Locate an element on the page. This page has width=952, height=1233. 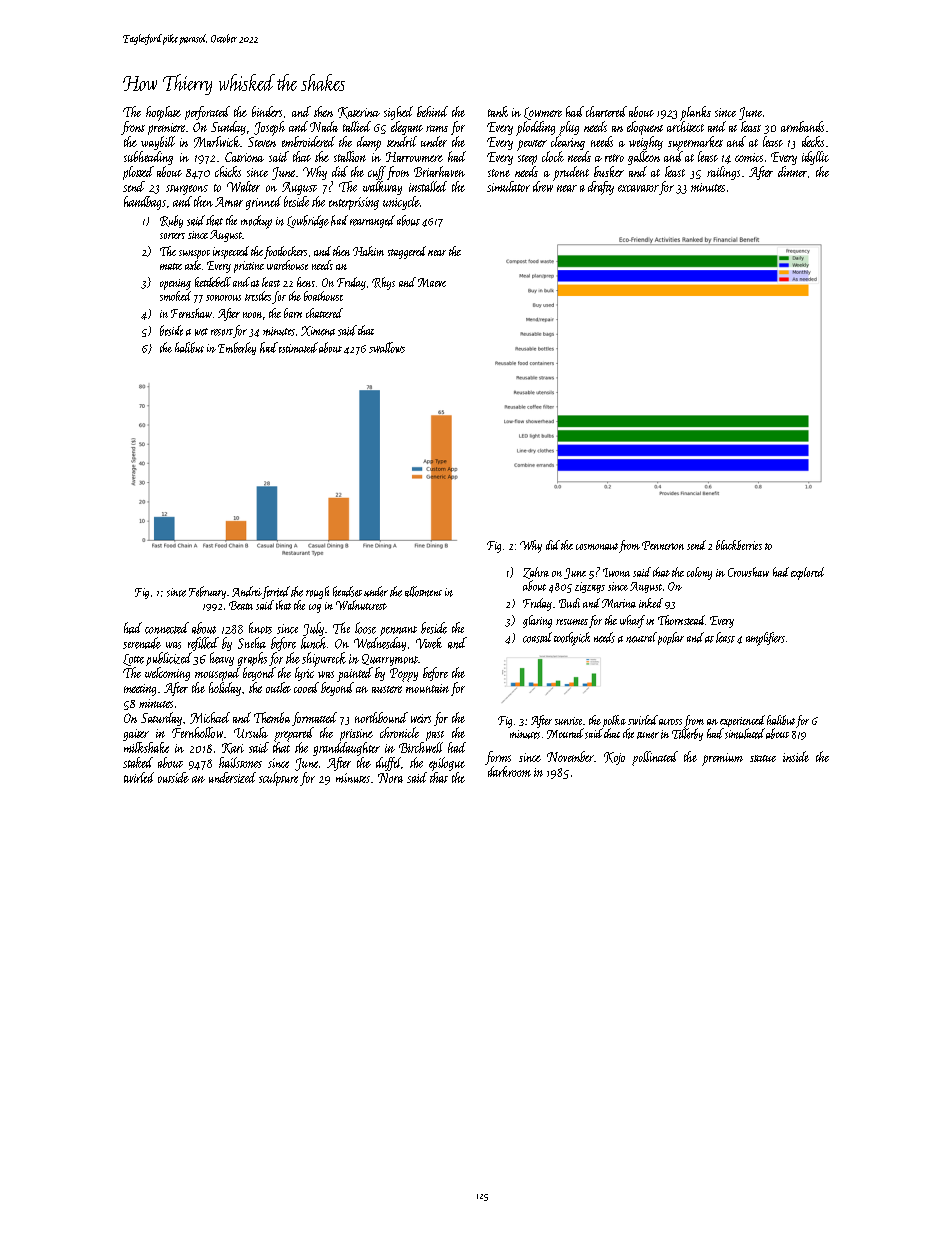
armbands is located at coordinates (802, 126).
